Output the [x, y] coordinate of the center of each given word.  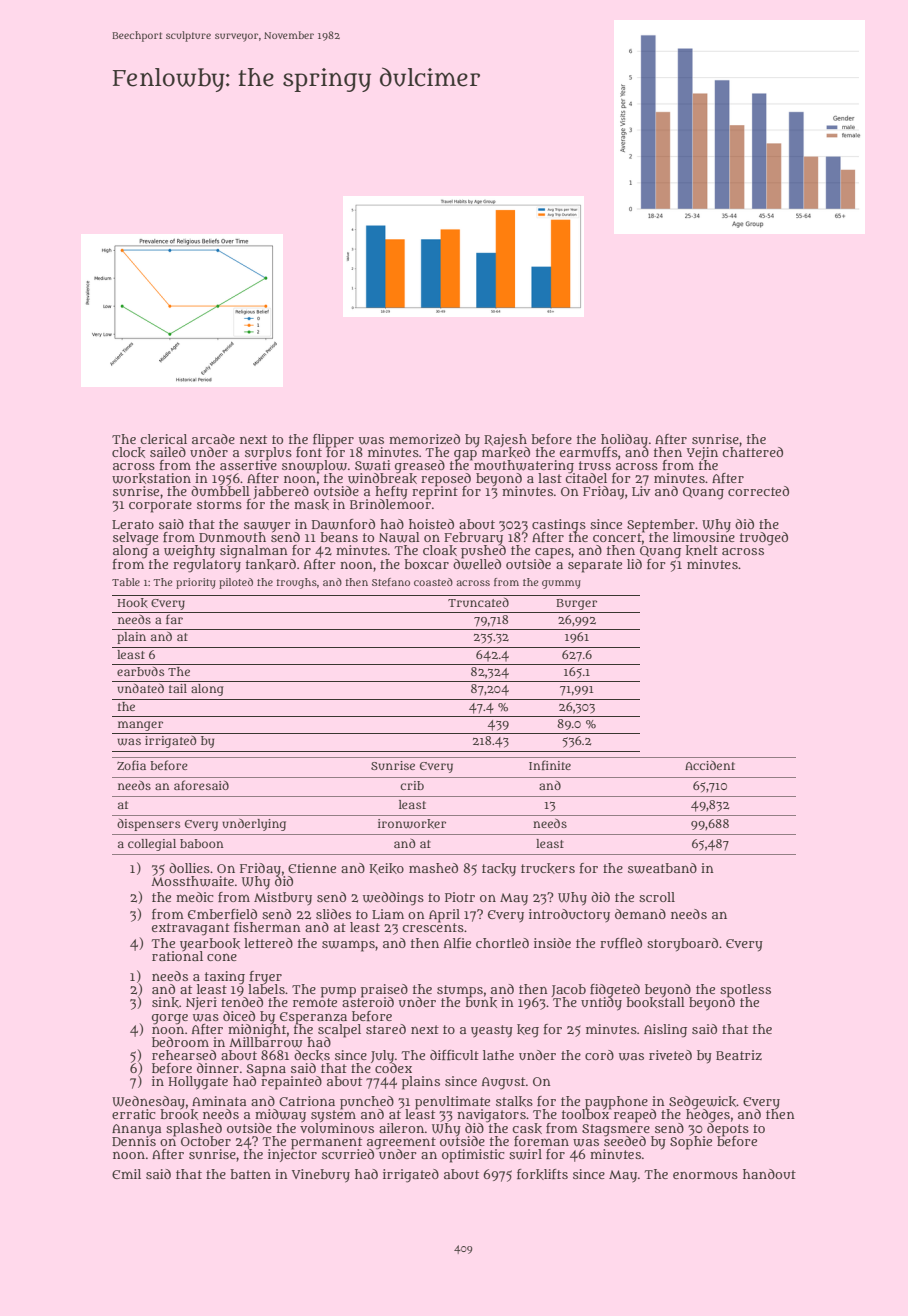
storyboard [682, 945]
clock [128, 452]
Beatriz [739, 1055]
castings [559, 525]
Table [126, 582]
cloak [440, 550]
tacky [499, 869]
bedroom [180, 1042]
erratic [133, 1114]
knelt [702, 550]
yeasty [492, 1031]
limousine [704, 537]
